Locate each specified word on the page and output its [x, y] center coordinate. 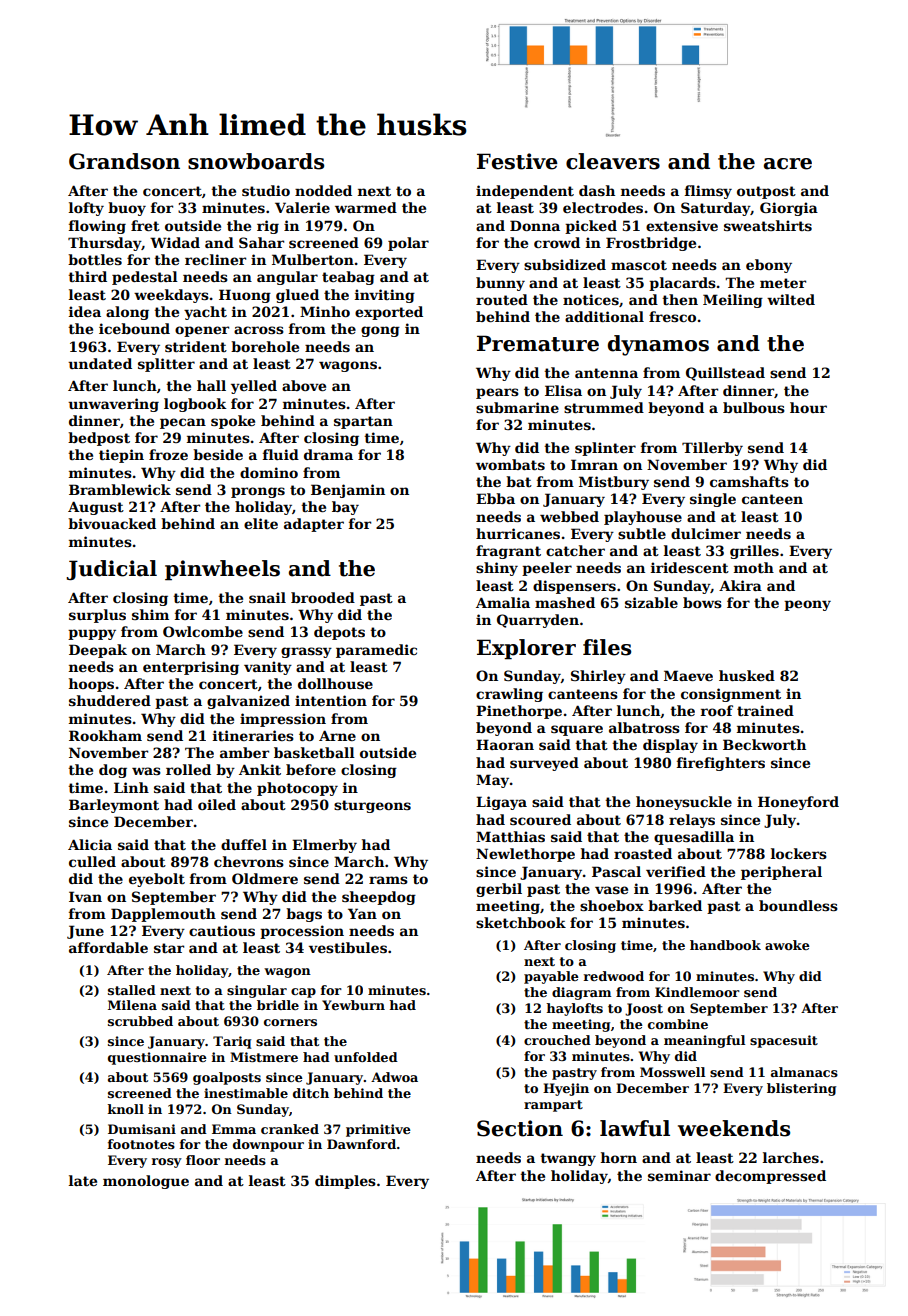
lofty [86, 209]
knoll [126, 1109]
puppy [92, 634]
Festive [517, 161]
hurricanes [518, 533]
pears [497, 393]
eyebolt [157, 880]
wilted [791, 299]
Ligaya [501, 803]
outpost [766, 192]
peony [807, 605]
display [670, 746]
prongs [258, 492]
